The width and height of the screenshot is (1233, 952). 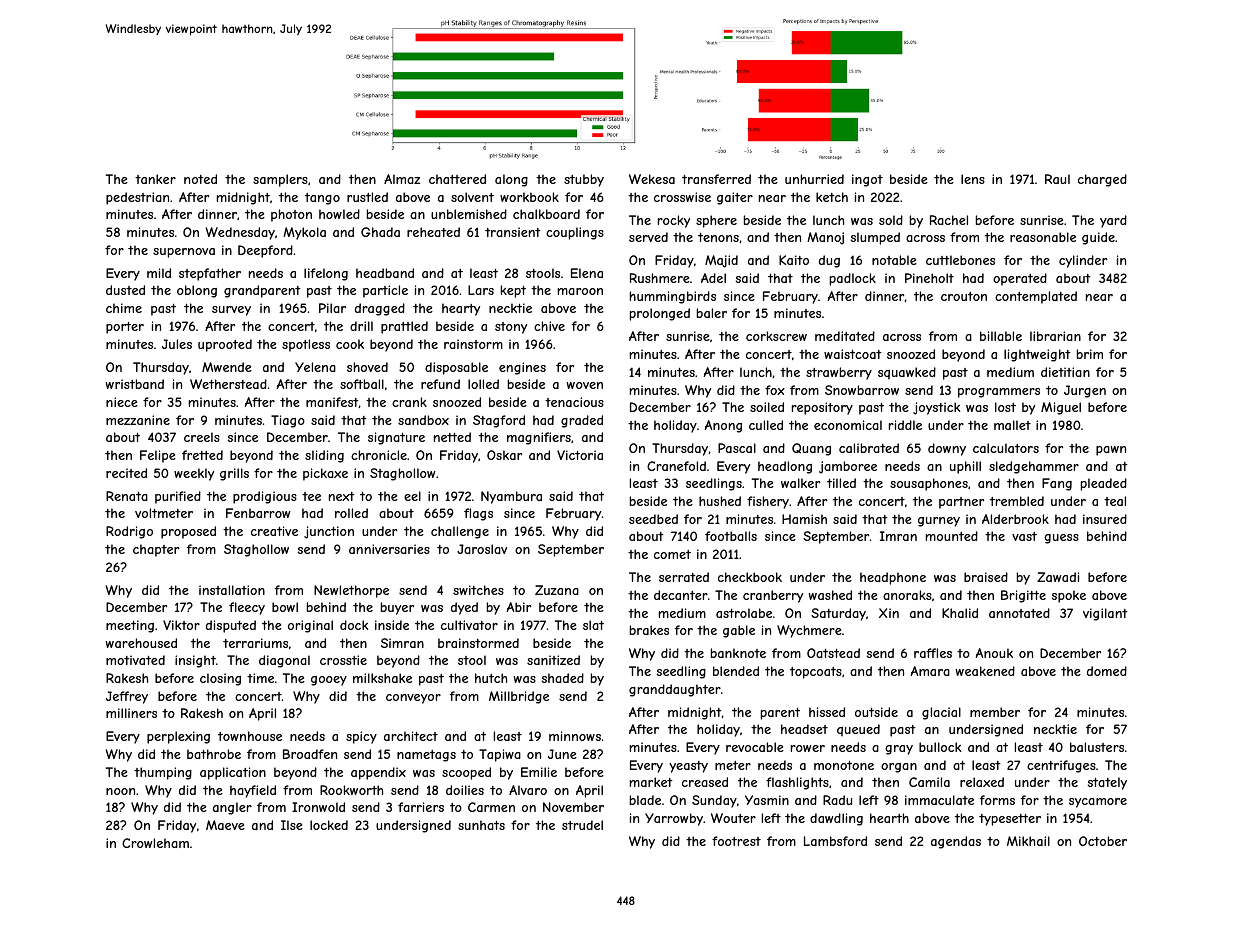 I want to click on tanker, so click(x=155, y=179).
